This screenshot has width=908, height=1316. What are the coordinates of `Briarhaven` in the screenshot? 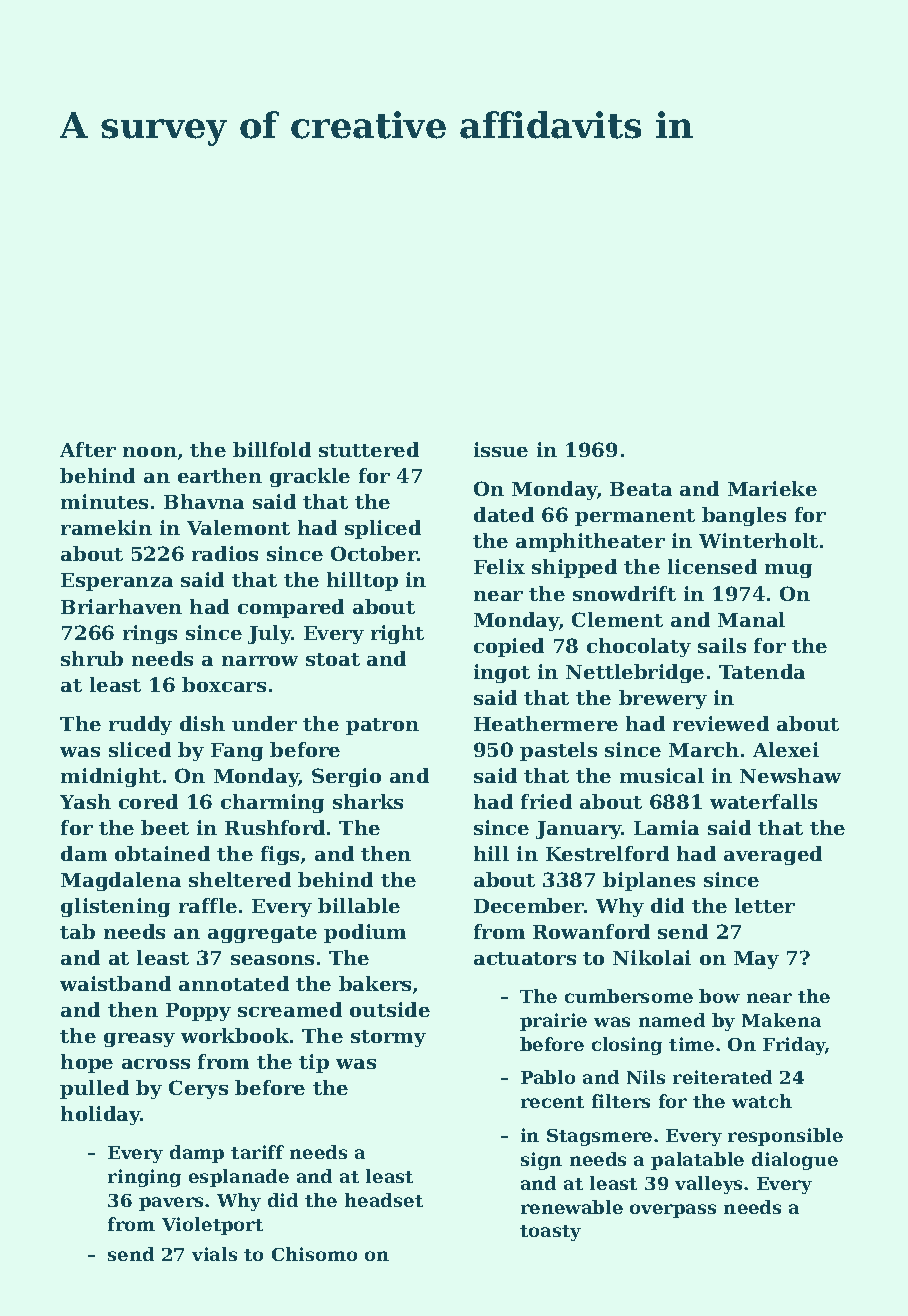 It's located at (121, 606).
